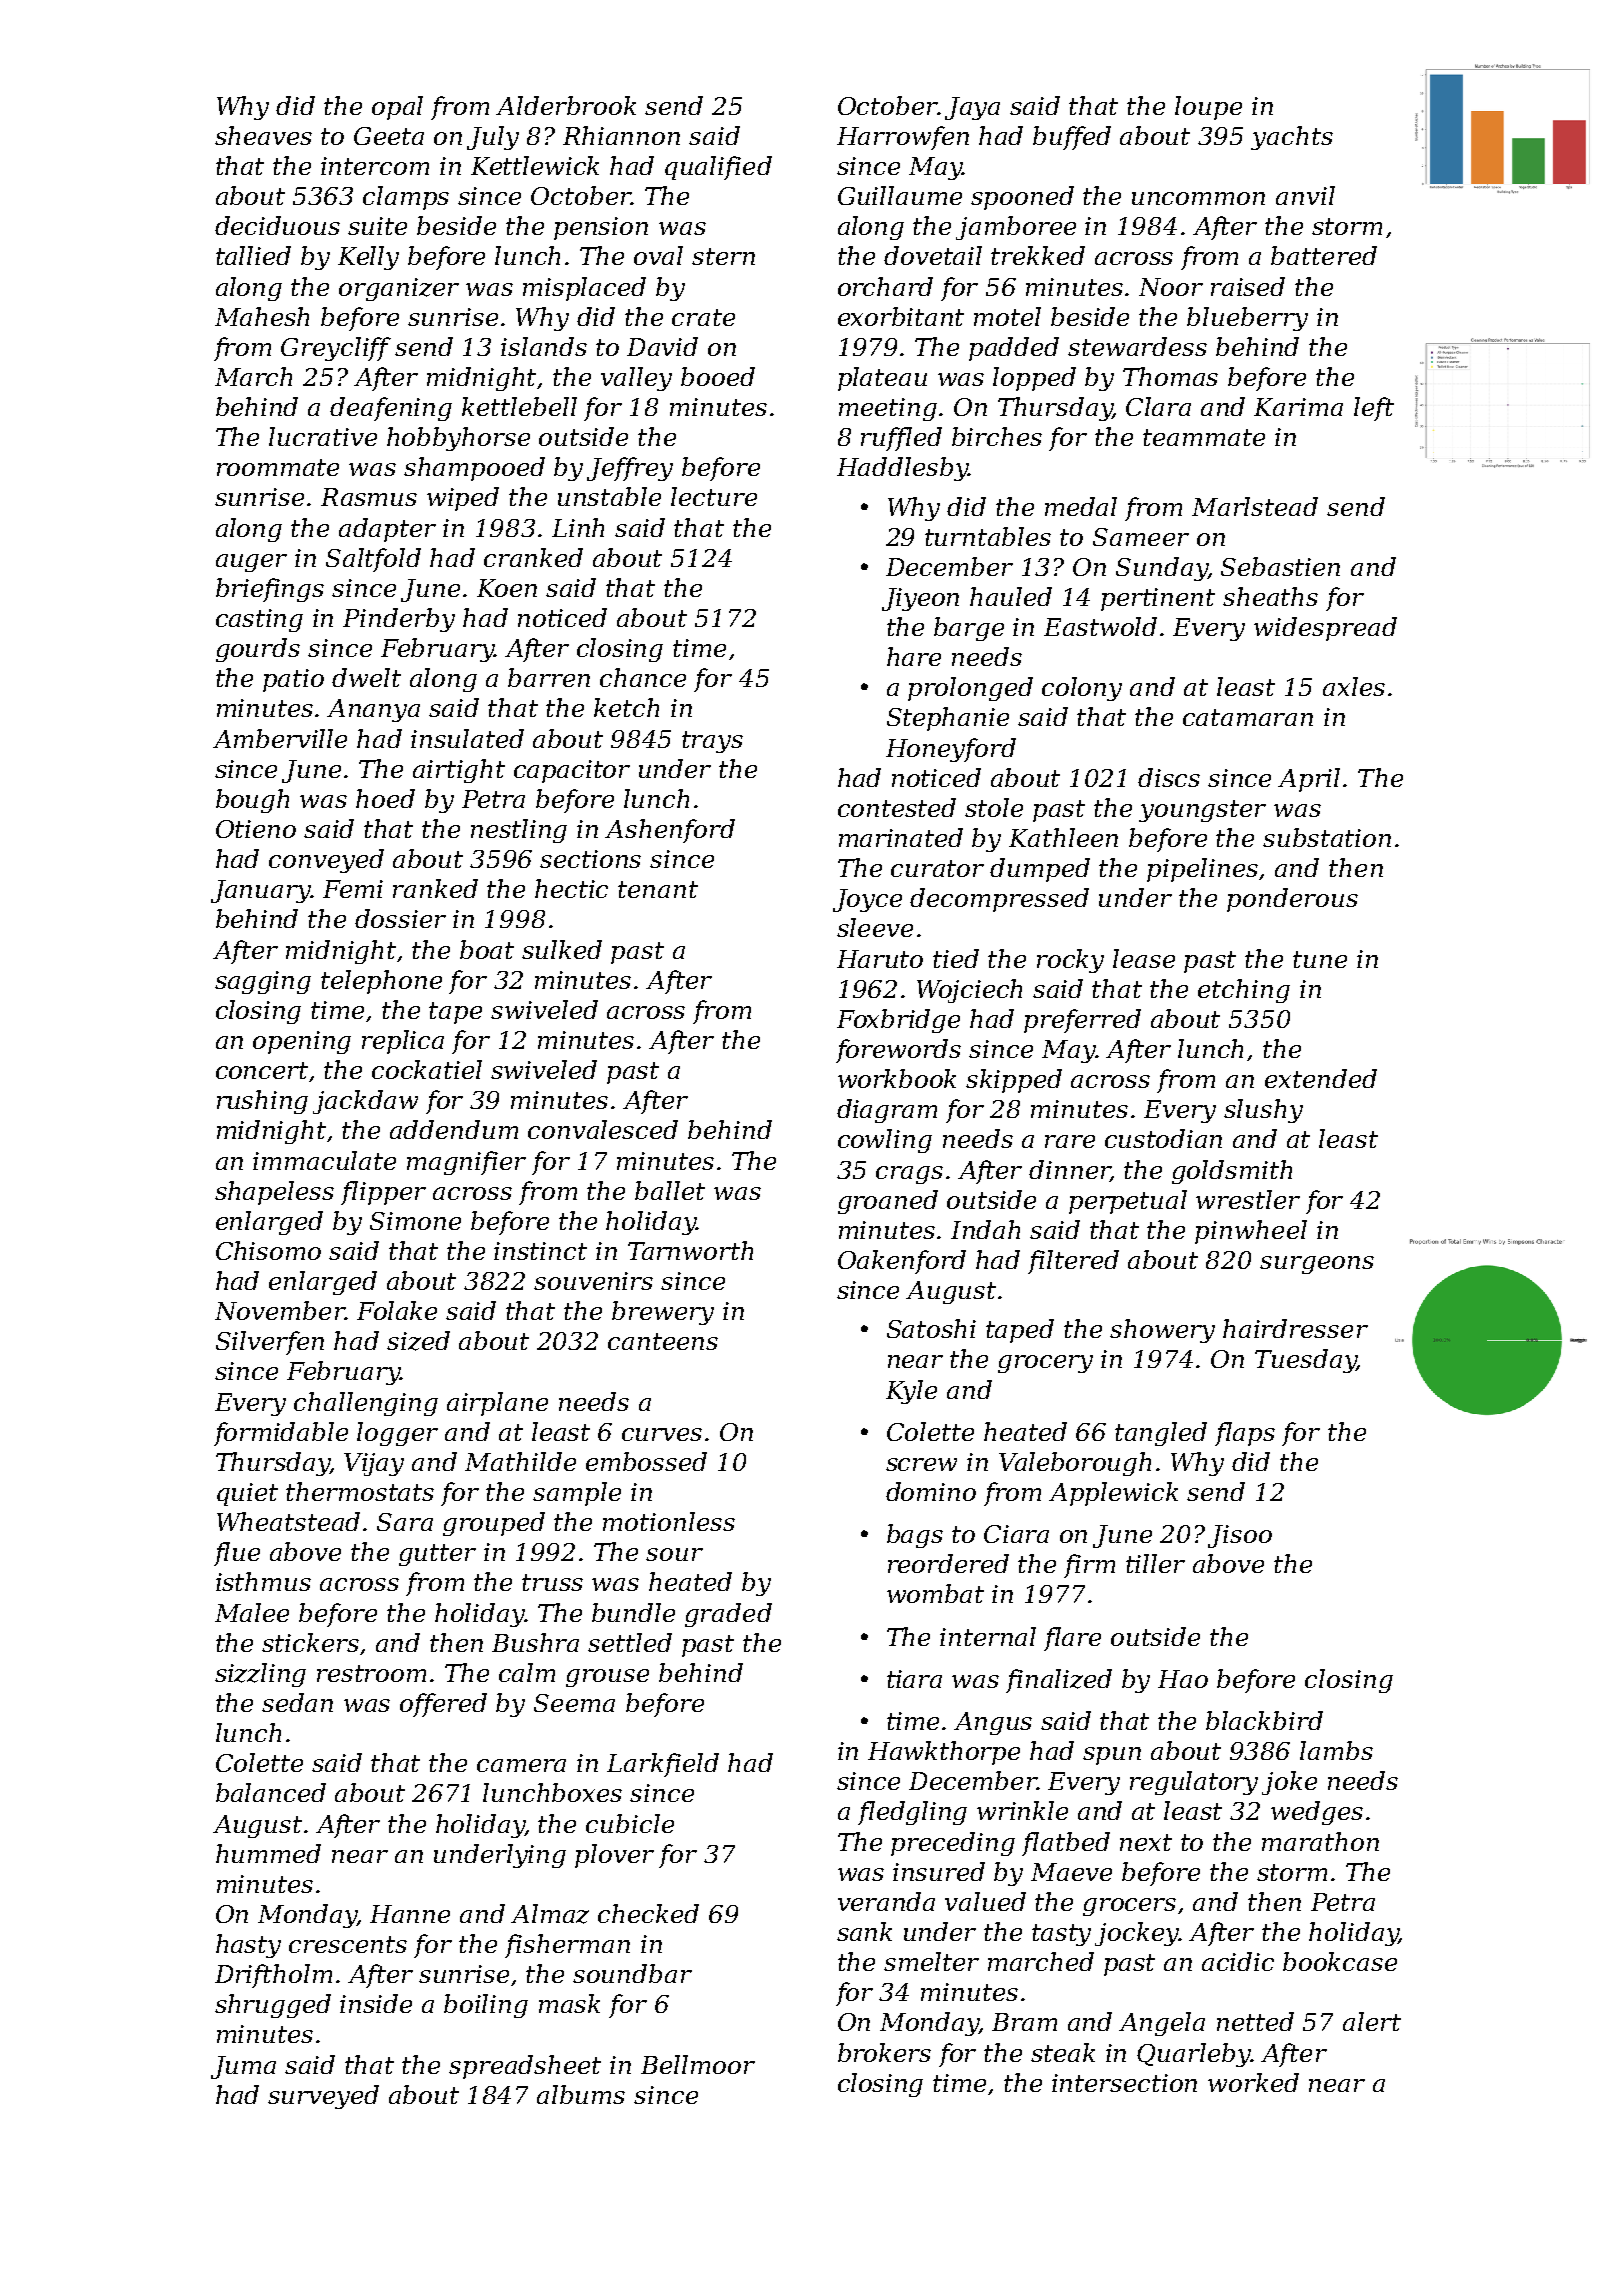 This screenshot has width=1620, height=2292. I want to click on sizzling, so click(260, 1675).
